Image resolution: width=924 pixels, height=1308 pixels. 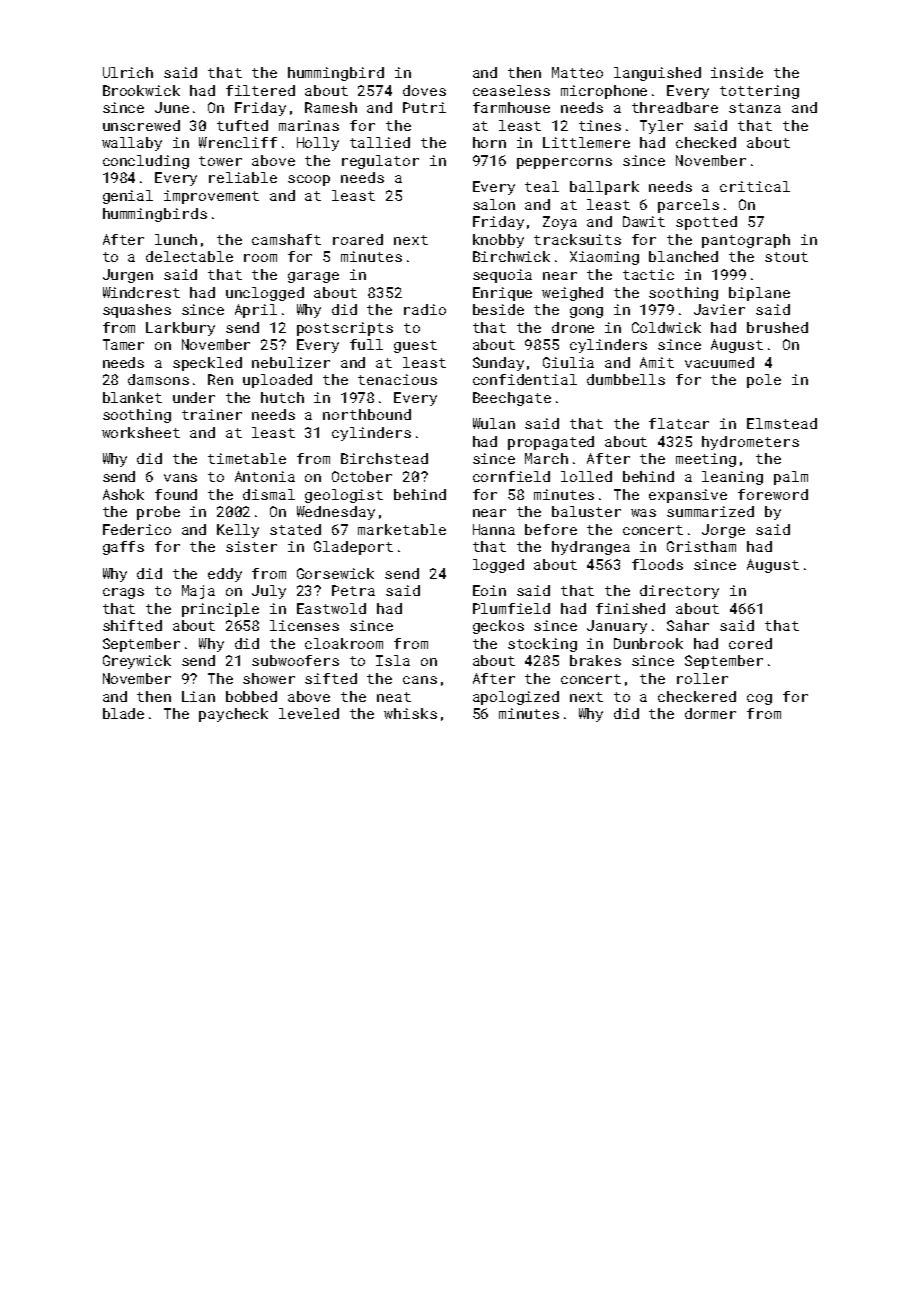 What do you see at coordinates (551, 443) in the screenshot?
I see `propagated` at bounding box center [551, 443].
